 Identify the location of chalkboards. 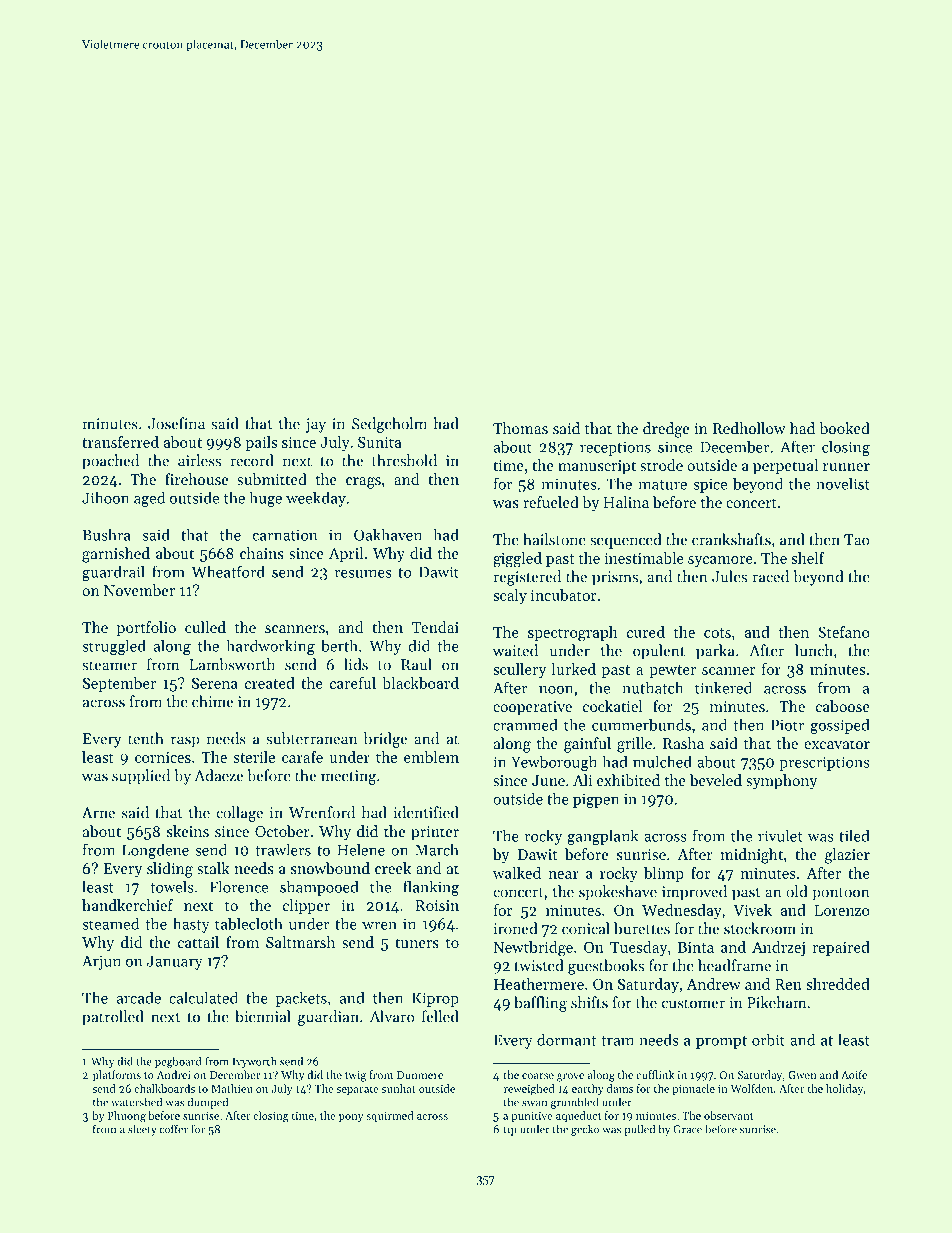
(164, 1088).
